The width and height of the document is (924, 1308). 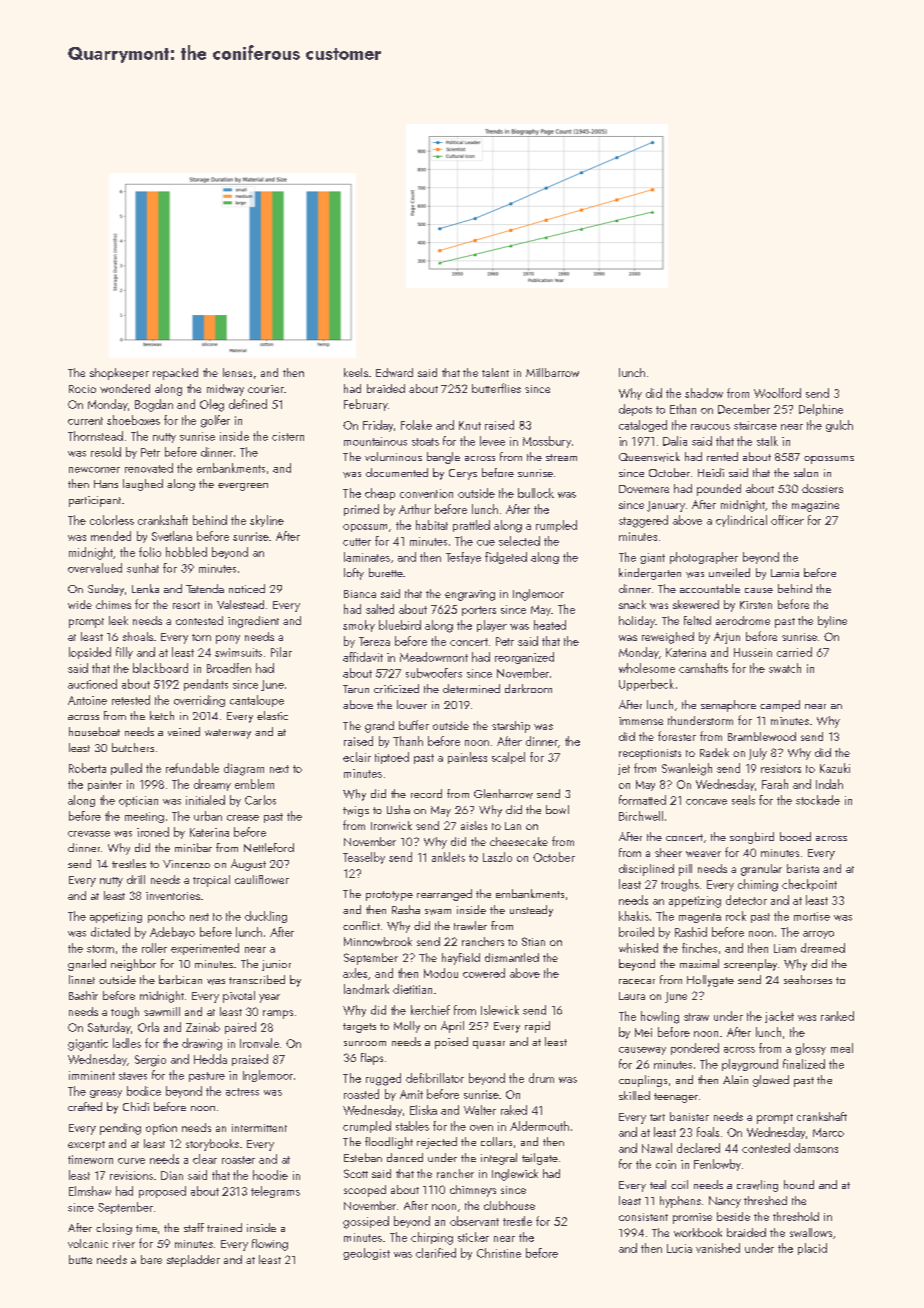 What do you see at coordinates (160, 668) in the document?
I see `blackboard` at bounding box center [160, 668].
